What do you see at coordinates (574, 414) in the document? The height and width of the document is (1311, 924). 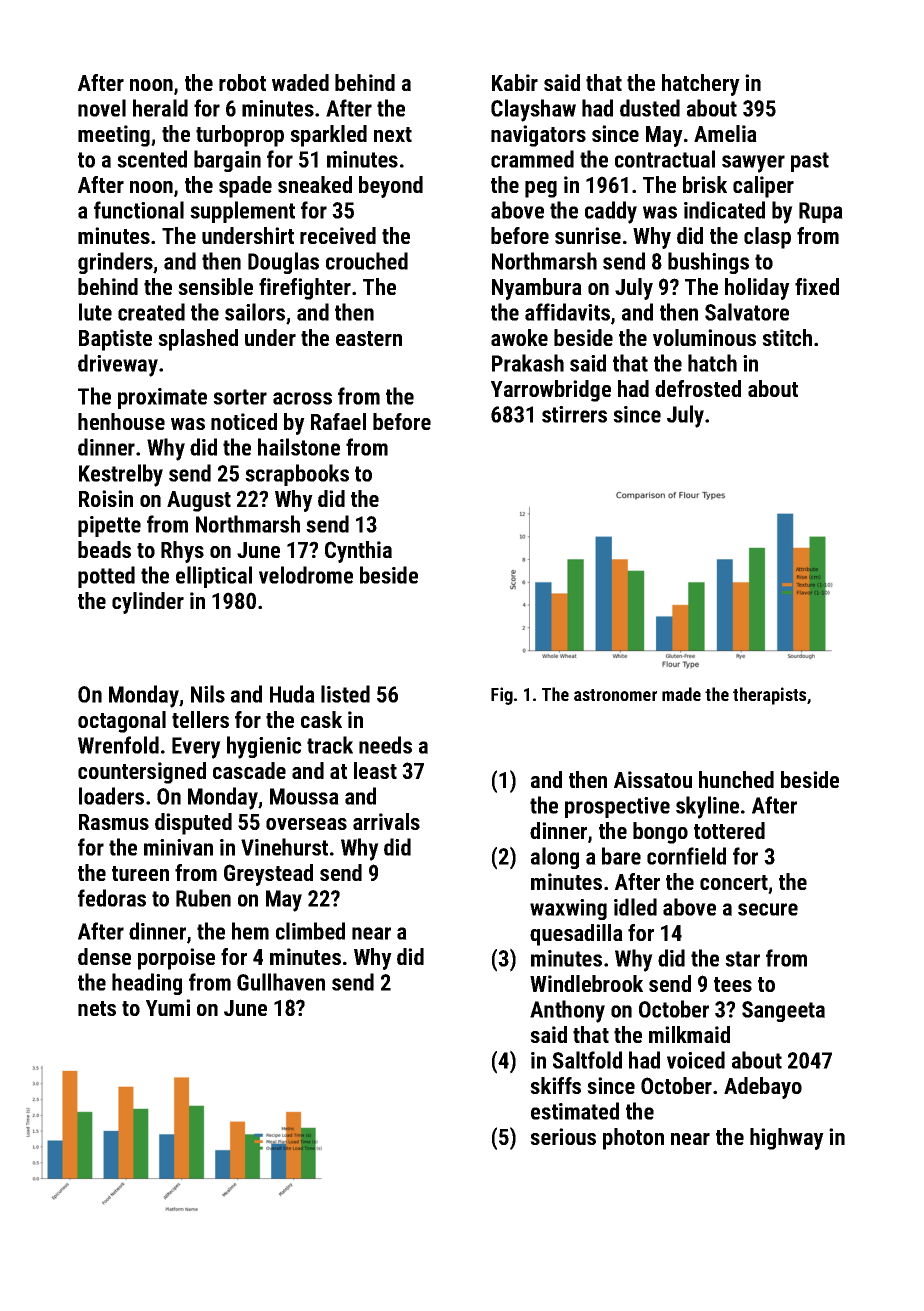 I see `stirrers` at bounding box center [574, 414].
